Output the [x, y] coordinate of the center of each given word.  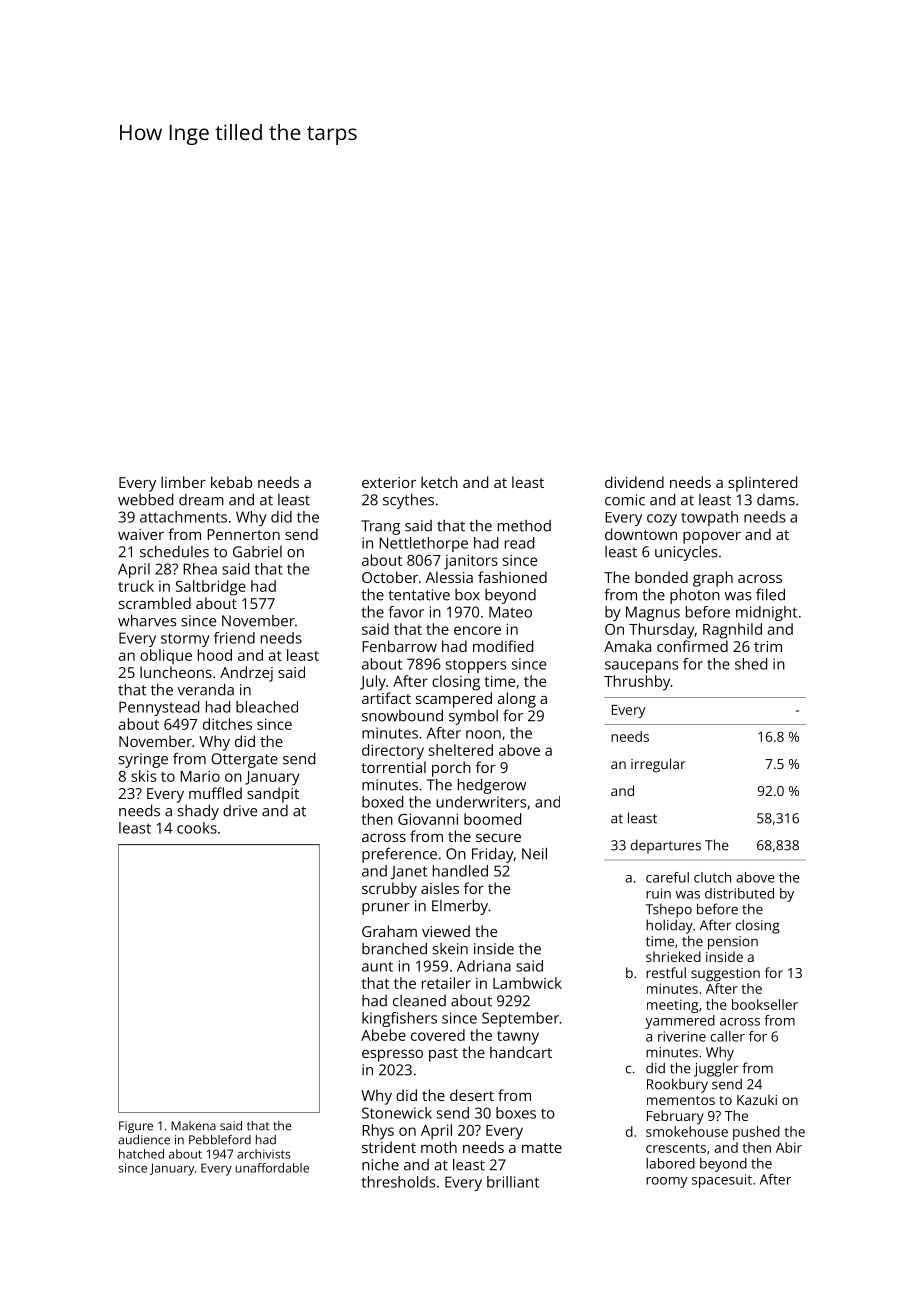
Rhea [200, 569]
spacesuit [722, 1181]
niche [380, 1164]
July [373, 683]
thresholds [398, 1182]
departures [666, 846]
